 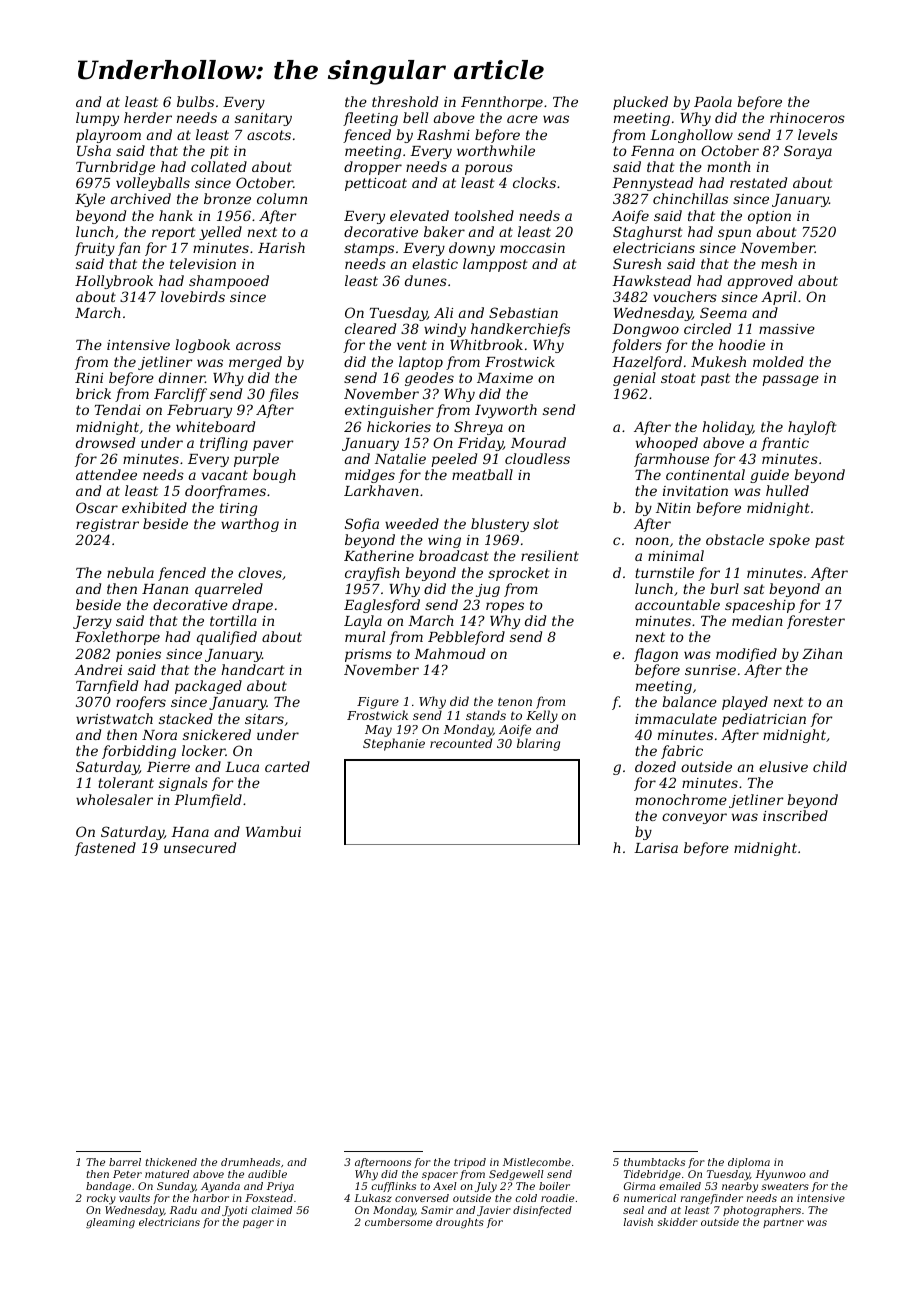 What do you see at coordinates (141, 198) in the page?
I see `archived` at bounding box center [141, 198].
